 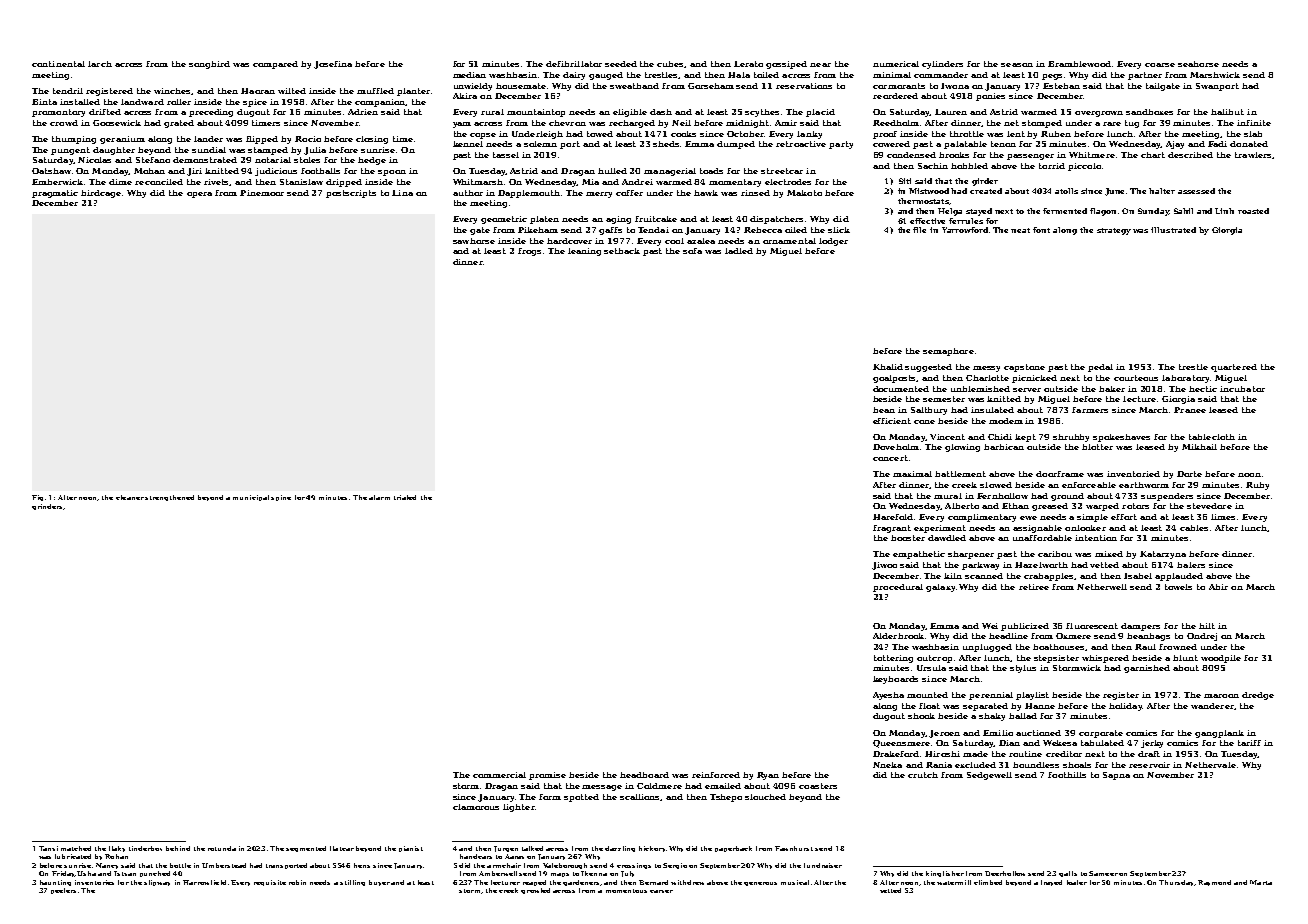 What do you see at coordinates (574, 64) in the screenshot?
I see `defibrillator` at bounding box center [574, 64].
